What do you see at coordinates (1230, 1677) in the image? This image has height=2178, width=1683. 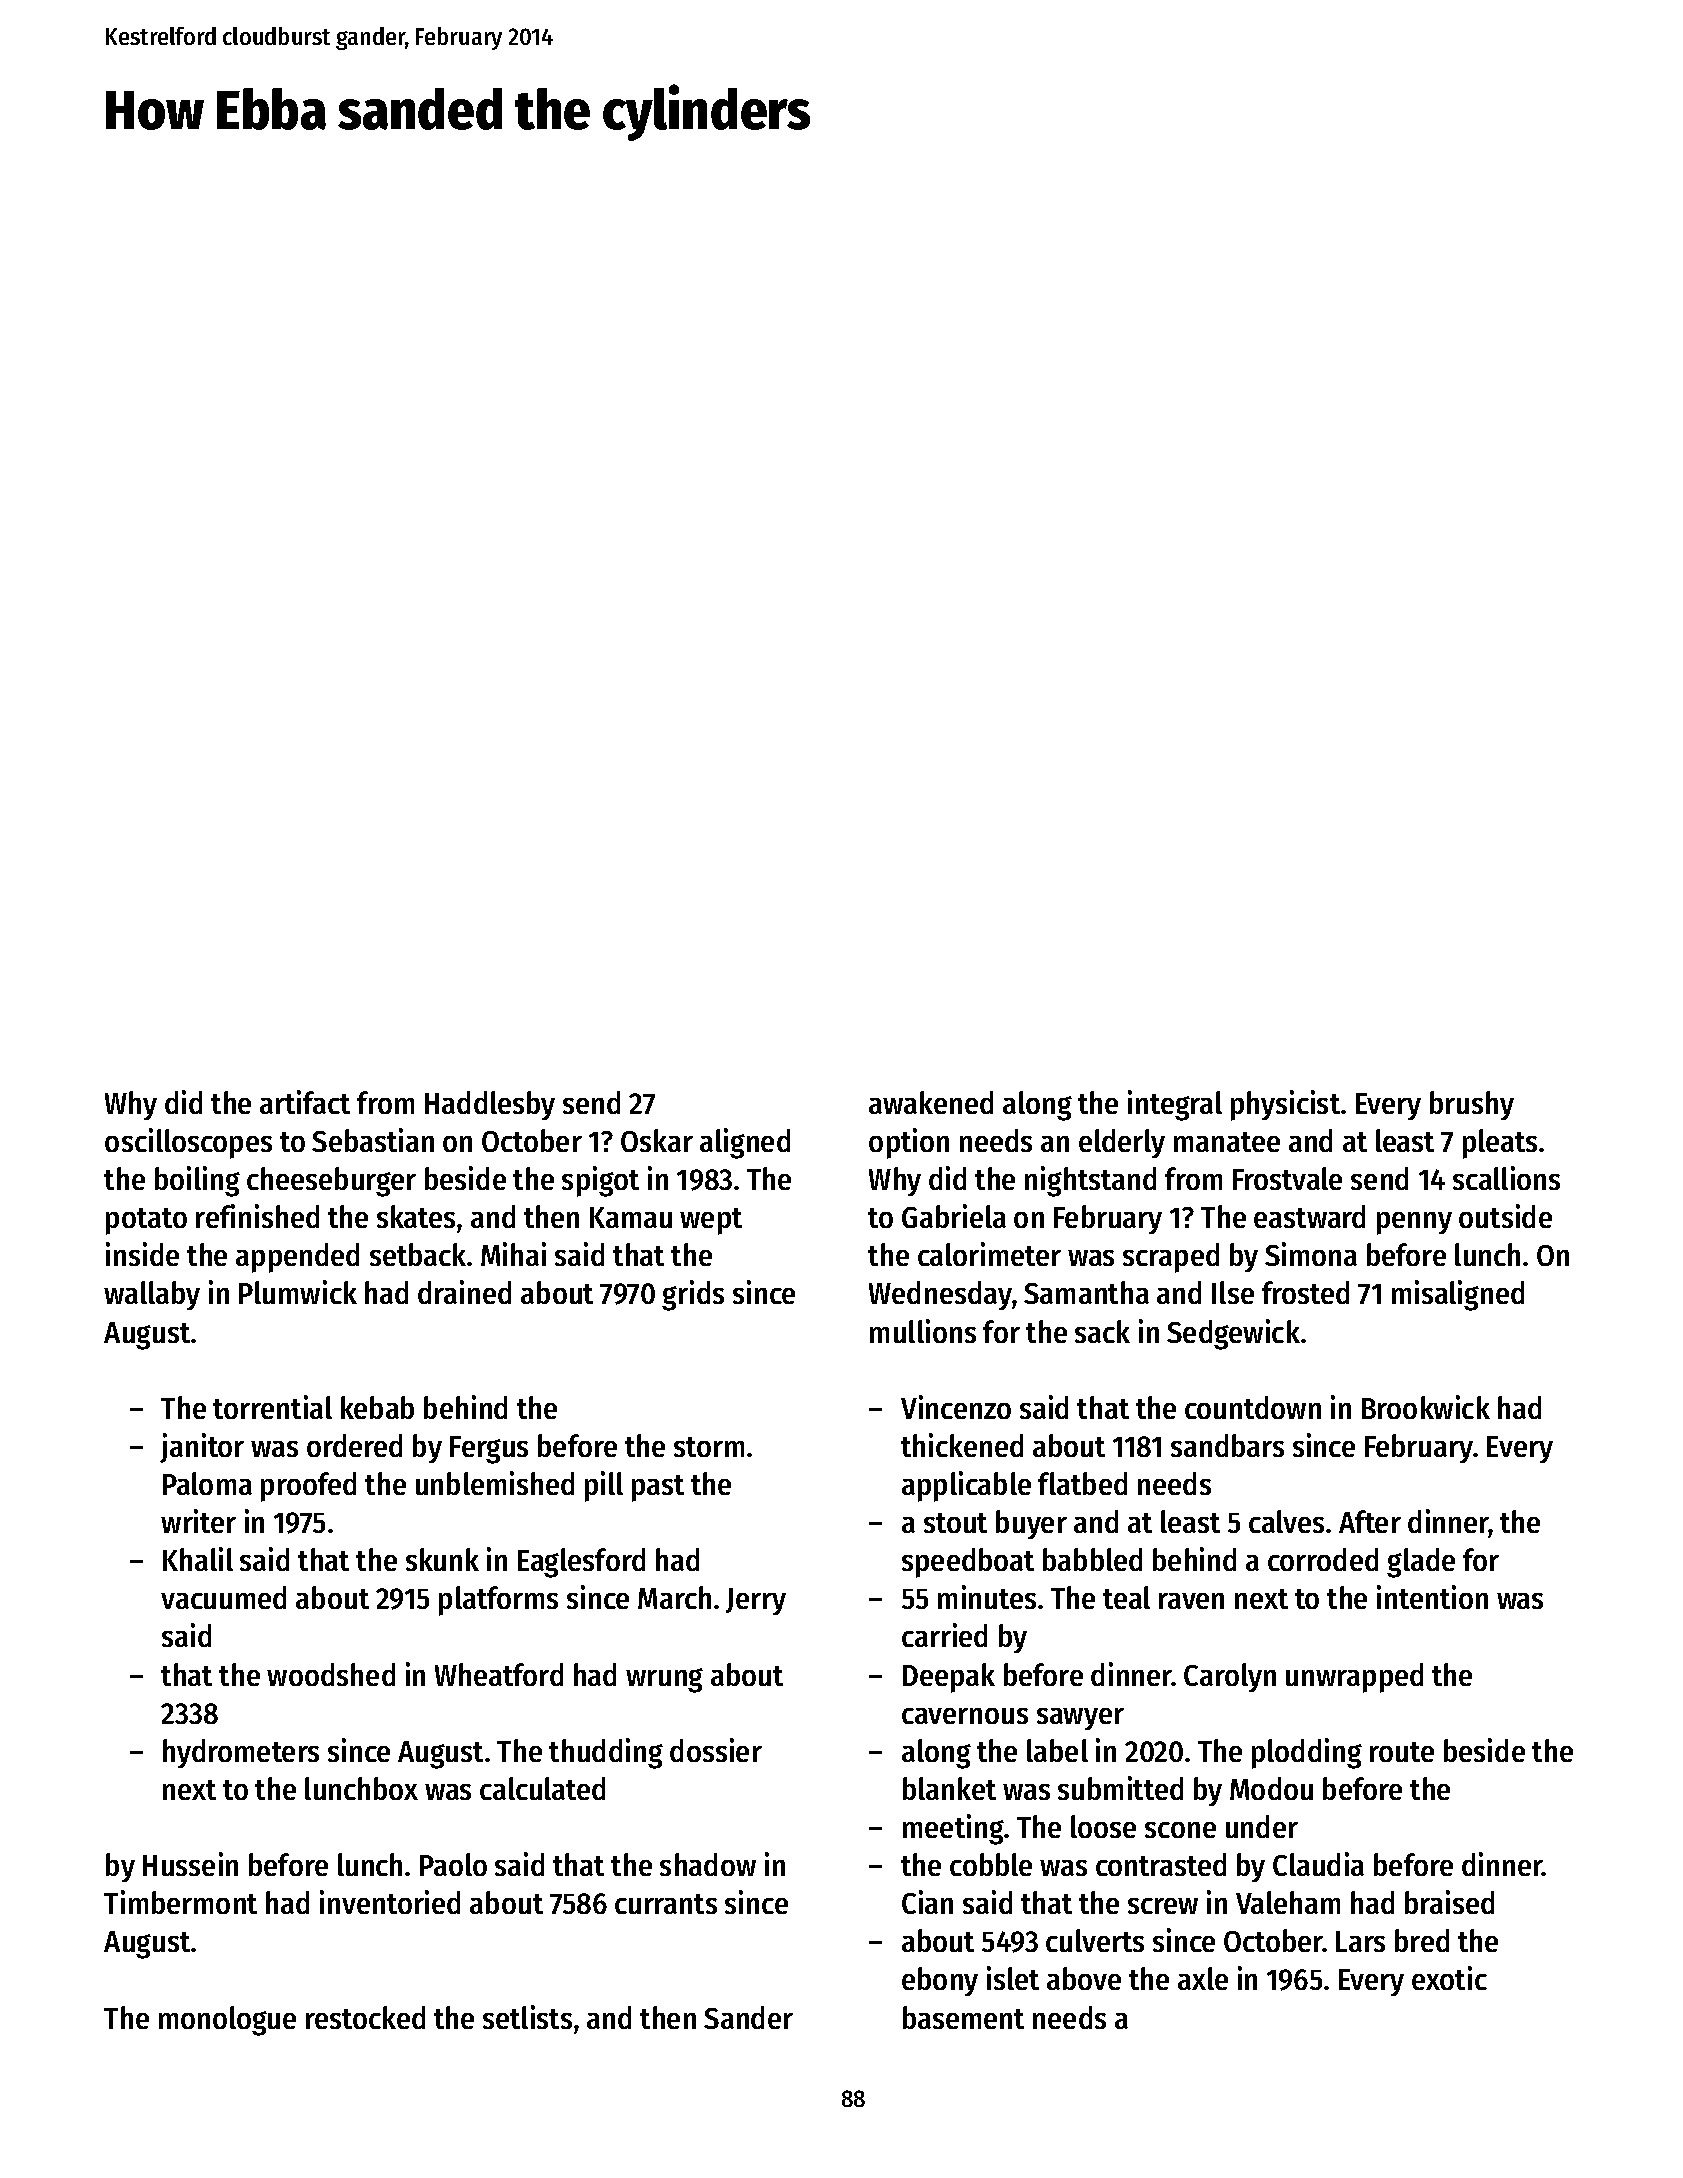 I see `Carolyn` at bounding box center [1230, 1677].
